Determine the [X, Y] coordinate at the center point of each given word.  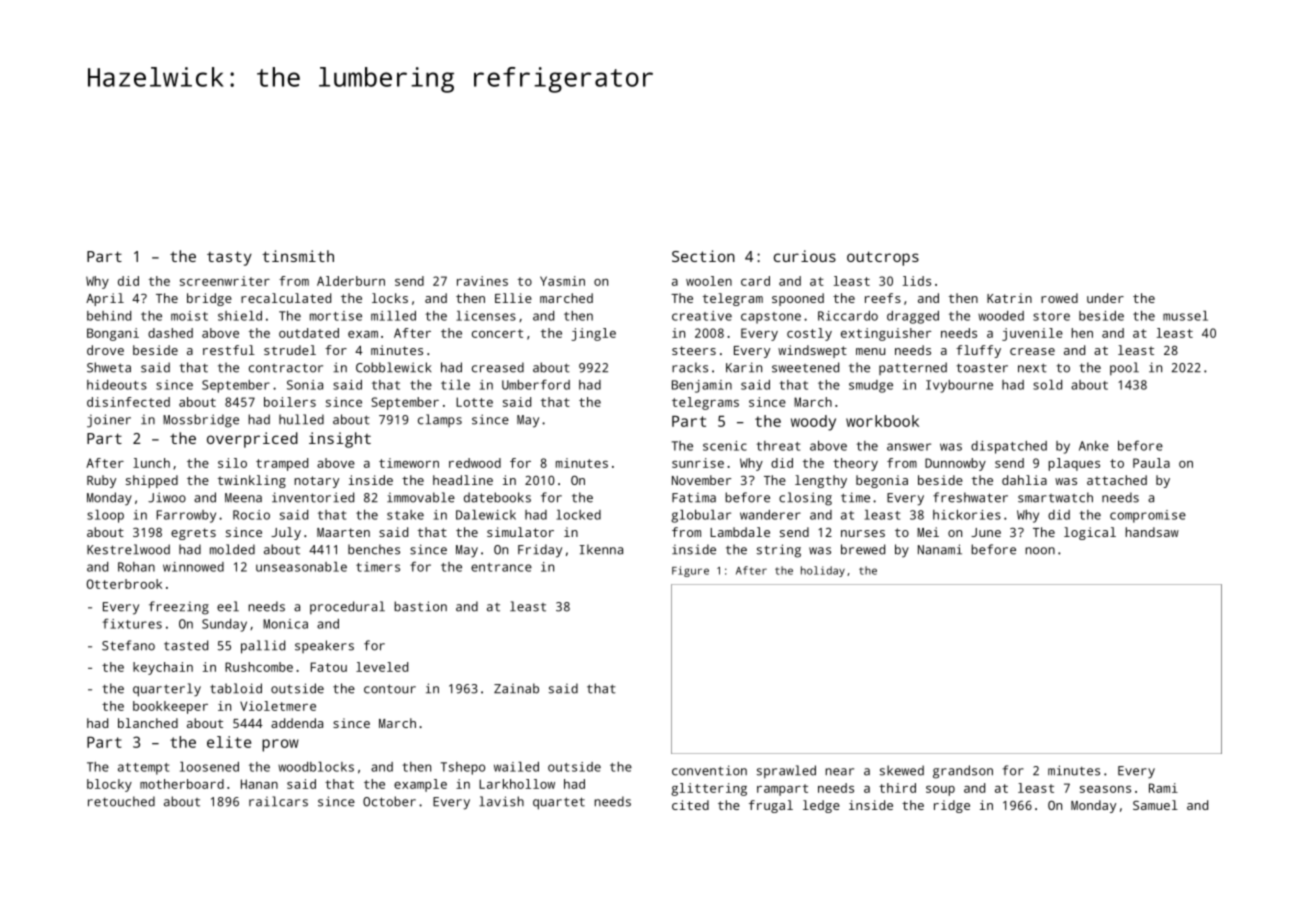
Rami [1163, 788]
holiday [823, 571]
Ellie [513, 298]
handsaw [1152, 532]
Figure [690, 571]
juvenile [1032, 334]
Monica [285, 624]
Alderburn [351, 281]
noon [1040, 551]
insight [340, 440]
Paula [1151, 463]
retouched [121, 801]
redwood [475, 463]
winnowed [193, 567]
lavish [501, 801]
